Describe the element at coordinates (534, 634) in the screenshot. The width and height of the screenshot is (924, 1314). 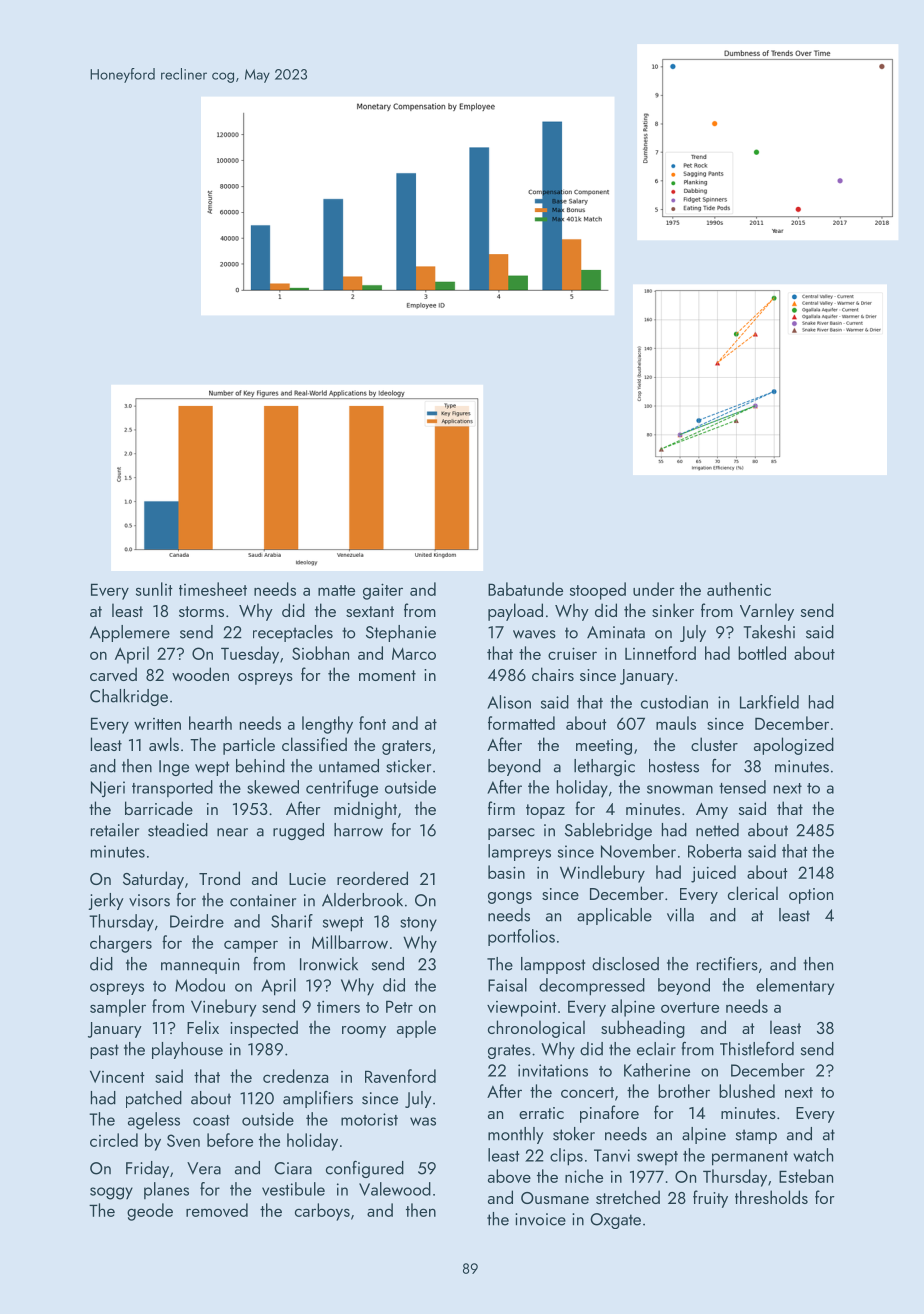
I see `waves` at that location.
